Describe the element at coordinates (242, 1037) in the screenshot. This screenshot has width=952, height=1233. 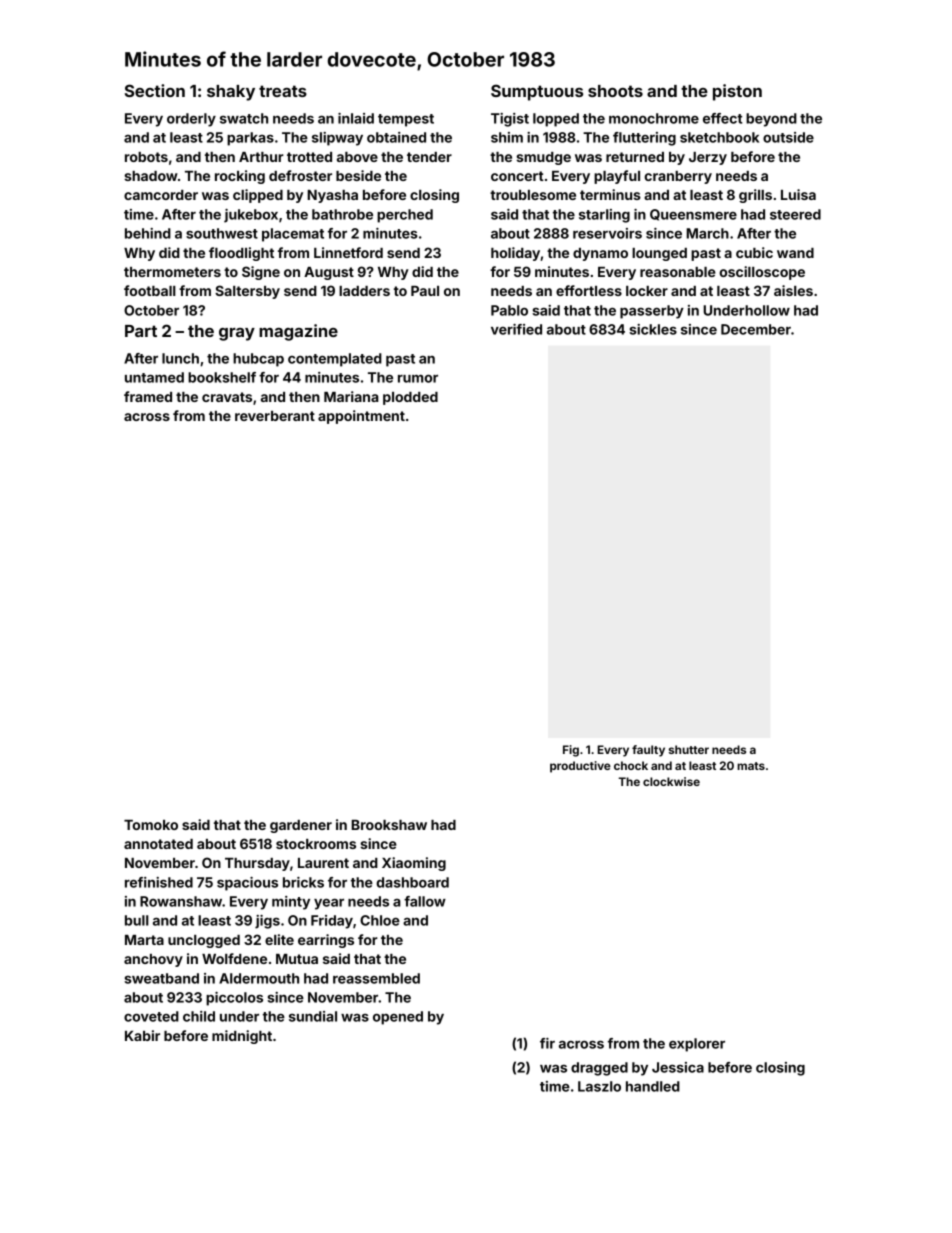
I see `midnight` at that location.
